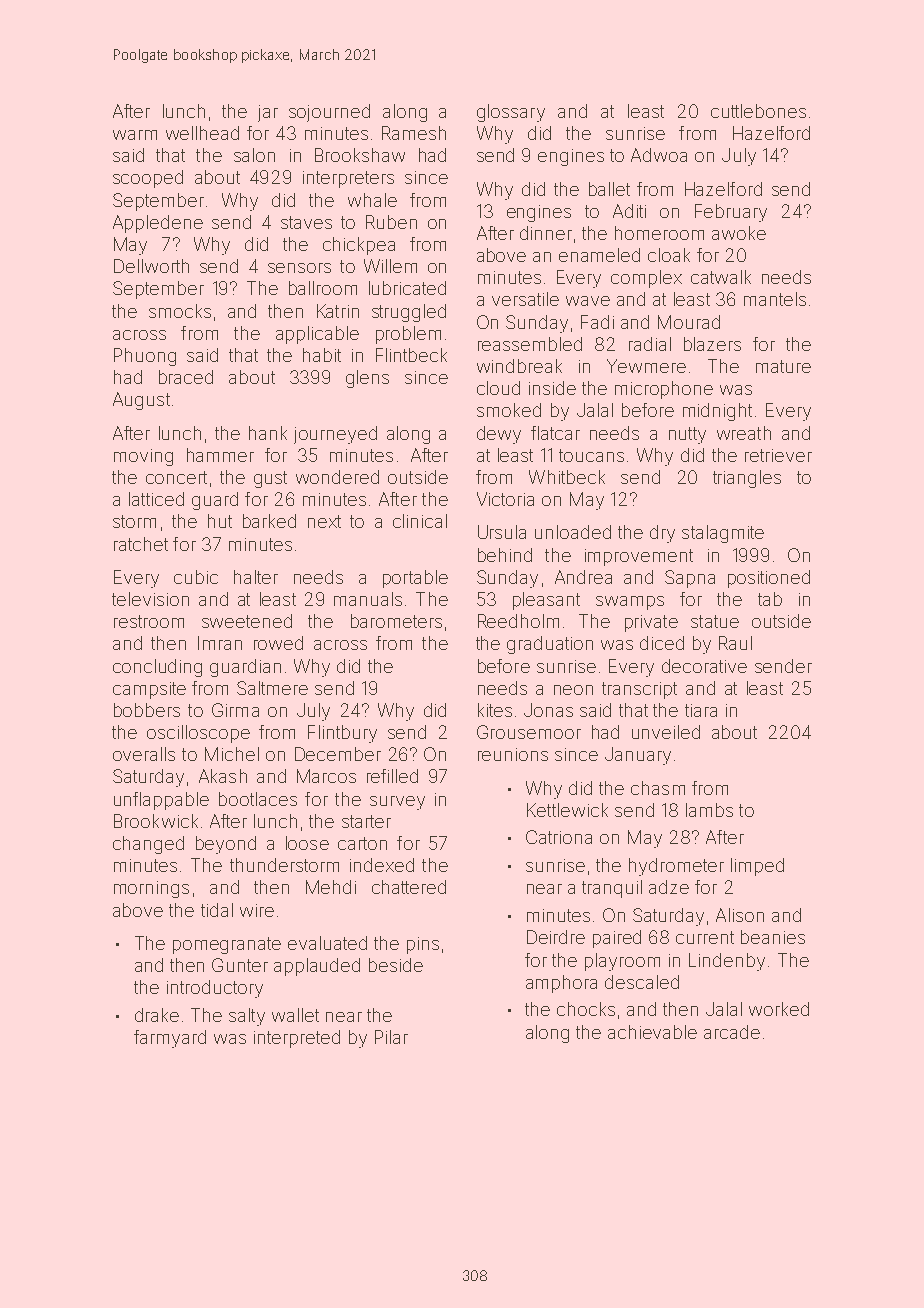 This image has width=924, height=1308. Describe the element at coordinates (420, 521) in the image. I see `clinical` at that location.
